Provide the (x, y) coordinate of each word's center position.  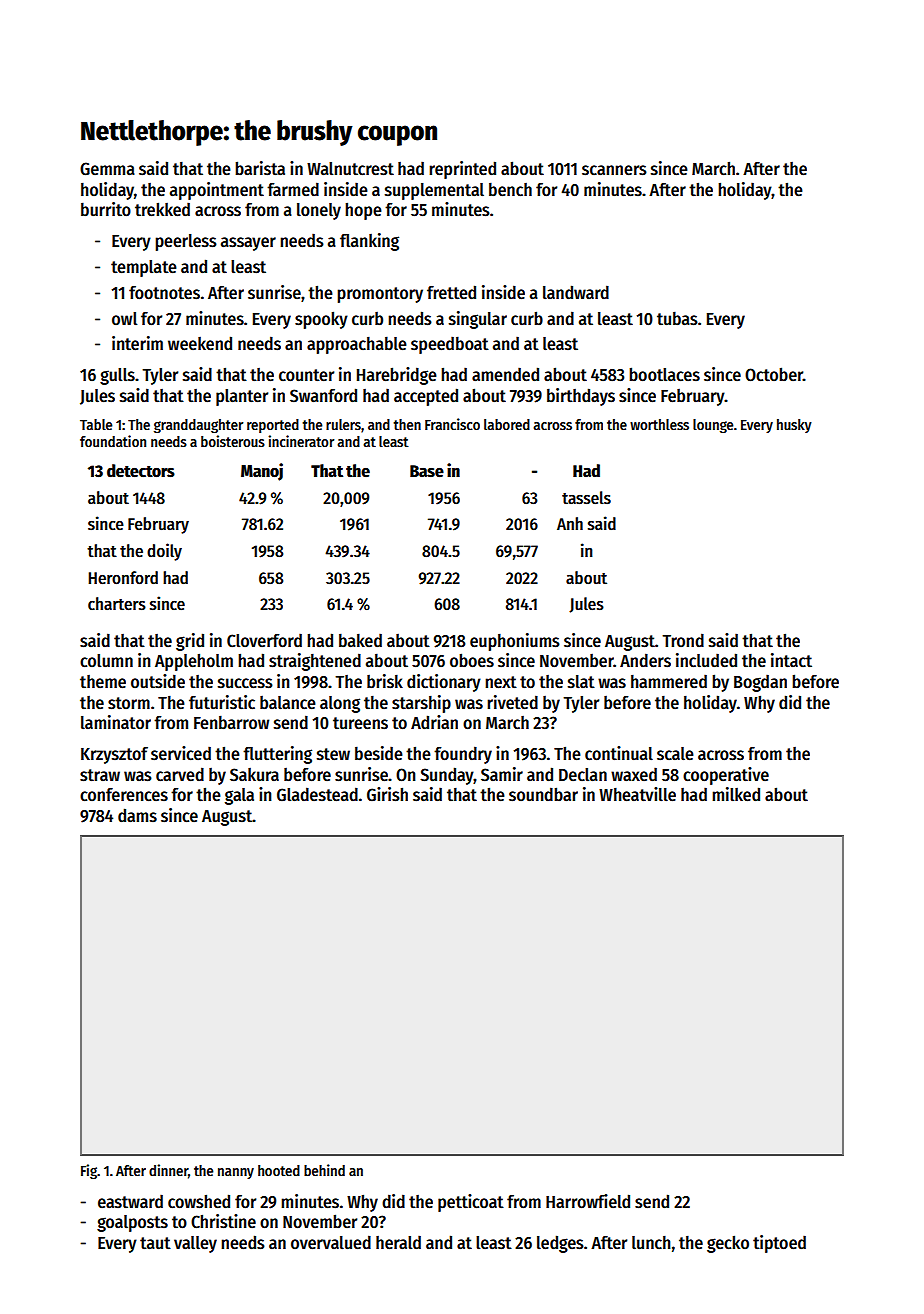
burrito (106, 209)
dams (137, 815)
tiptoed (779, 1244)
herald (398, 1242)
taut (155, 1243)
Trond (683, 640)
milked (736, 794)
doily (164, 552)
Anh (570, 523)
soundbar (543, 794)
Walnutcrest (350, 169)
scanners (614, 170)
